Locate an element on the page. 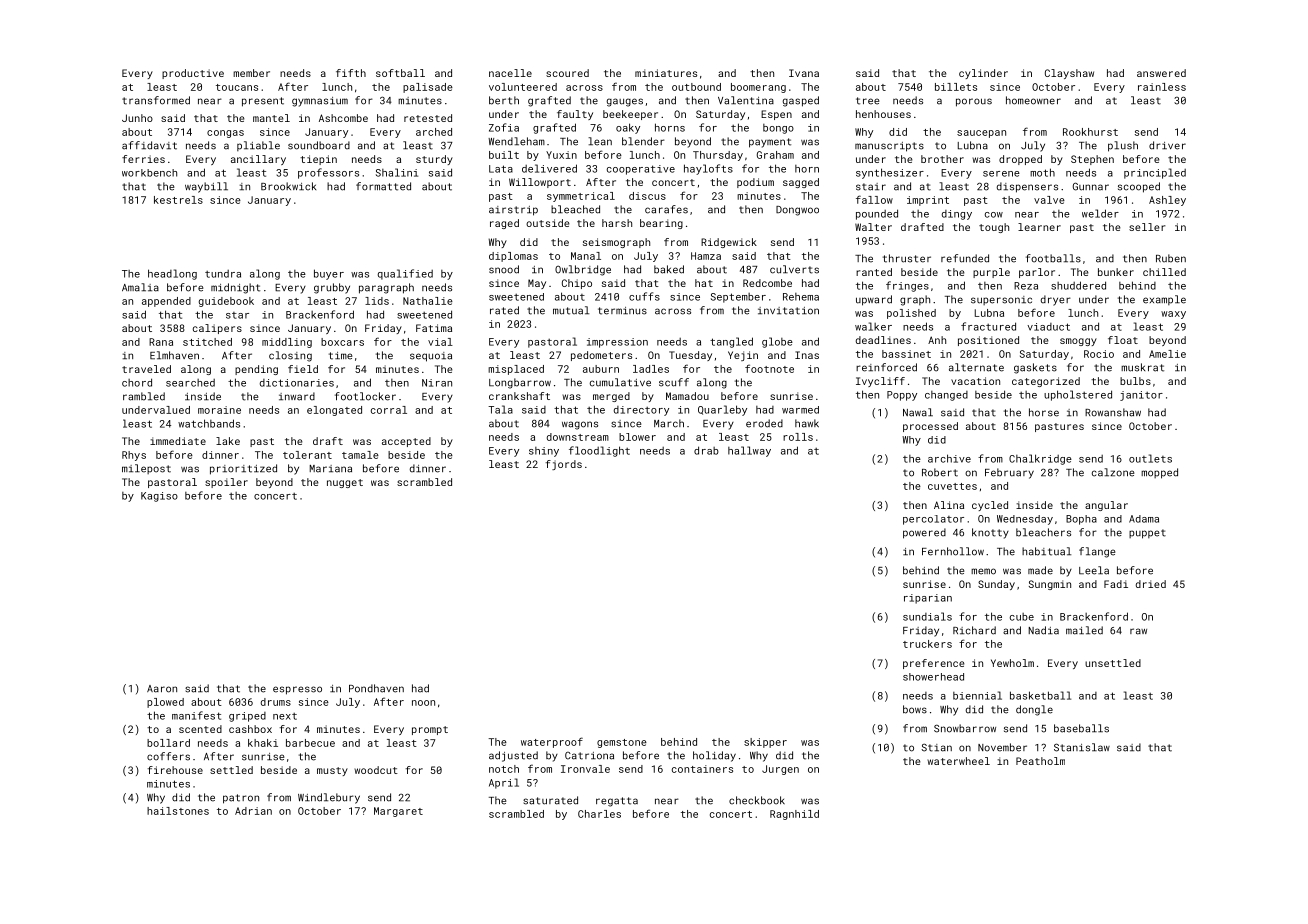  archive is located at coordinates (949, 458).
